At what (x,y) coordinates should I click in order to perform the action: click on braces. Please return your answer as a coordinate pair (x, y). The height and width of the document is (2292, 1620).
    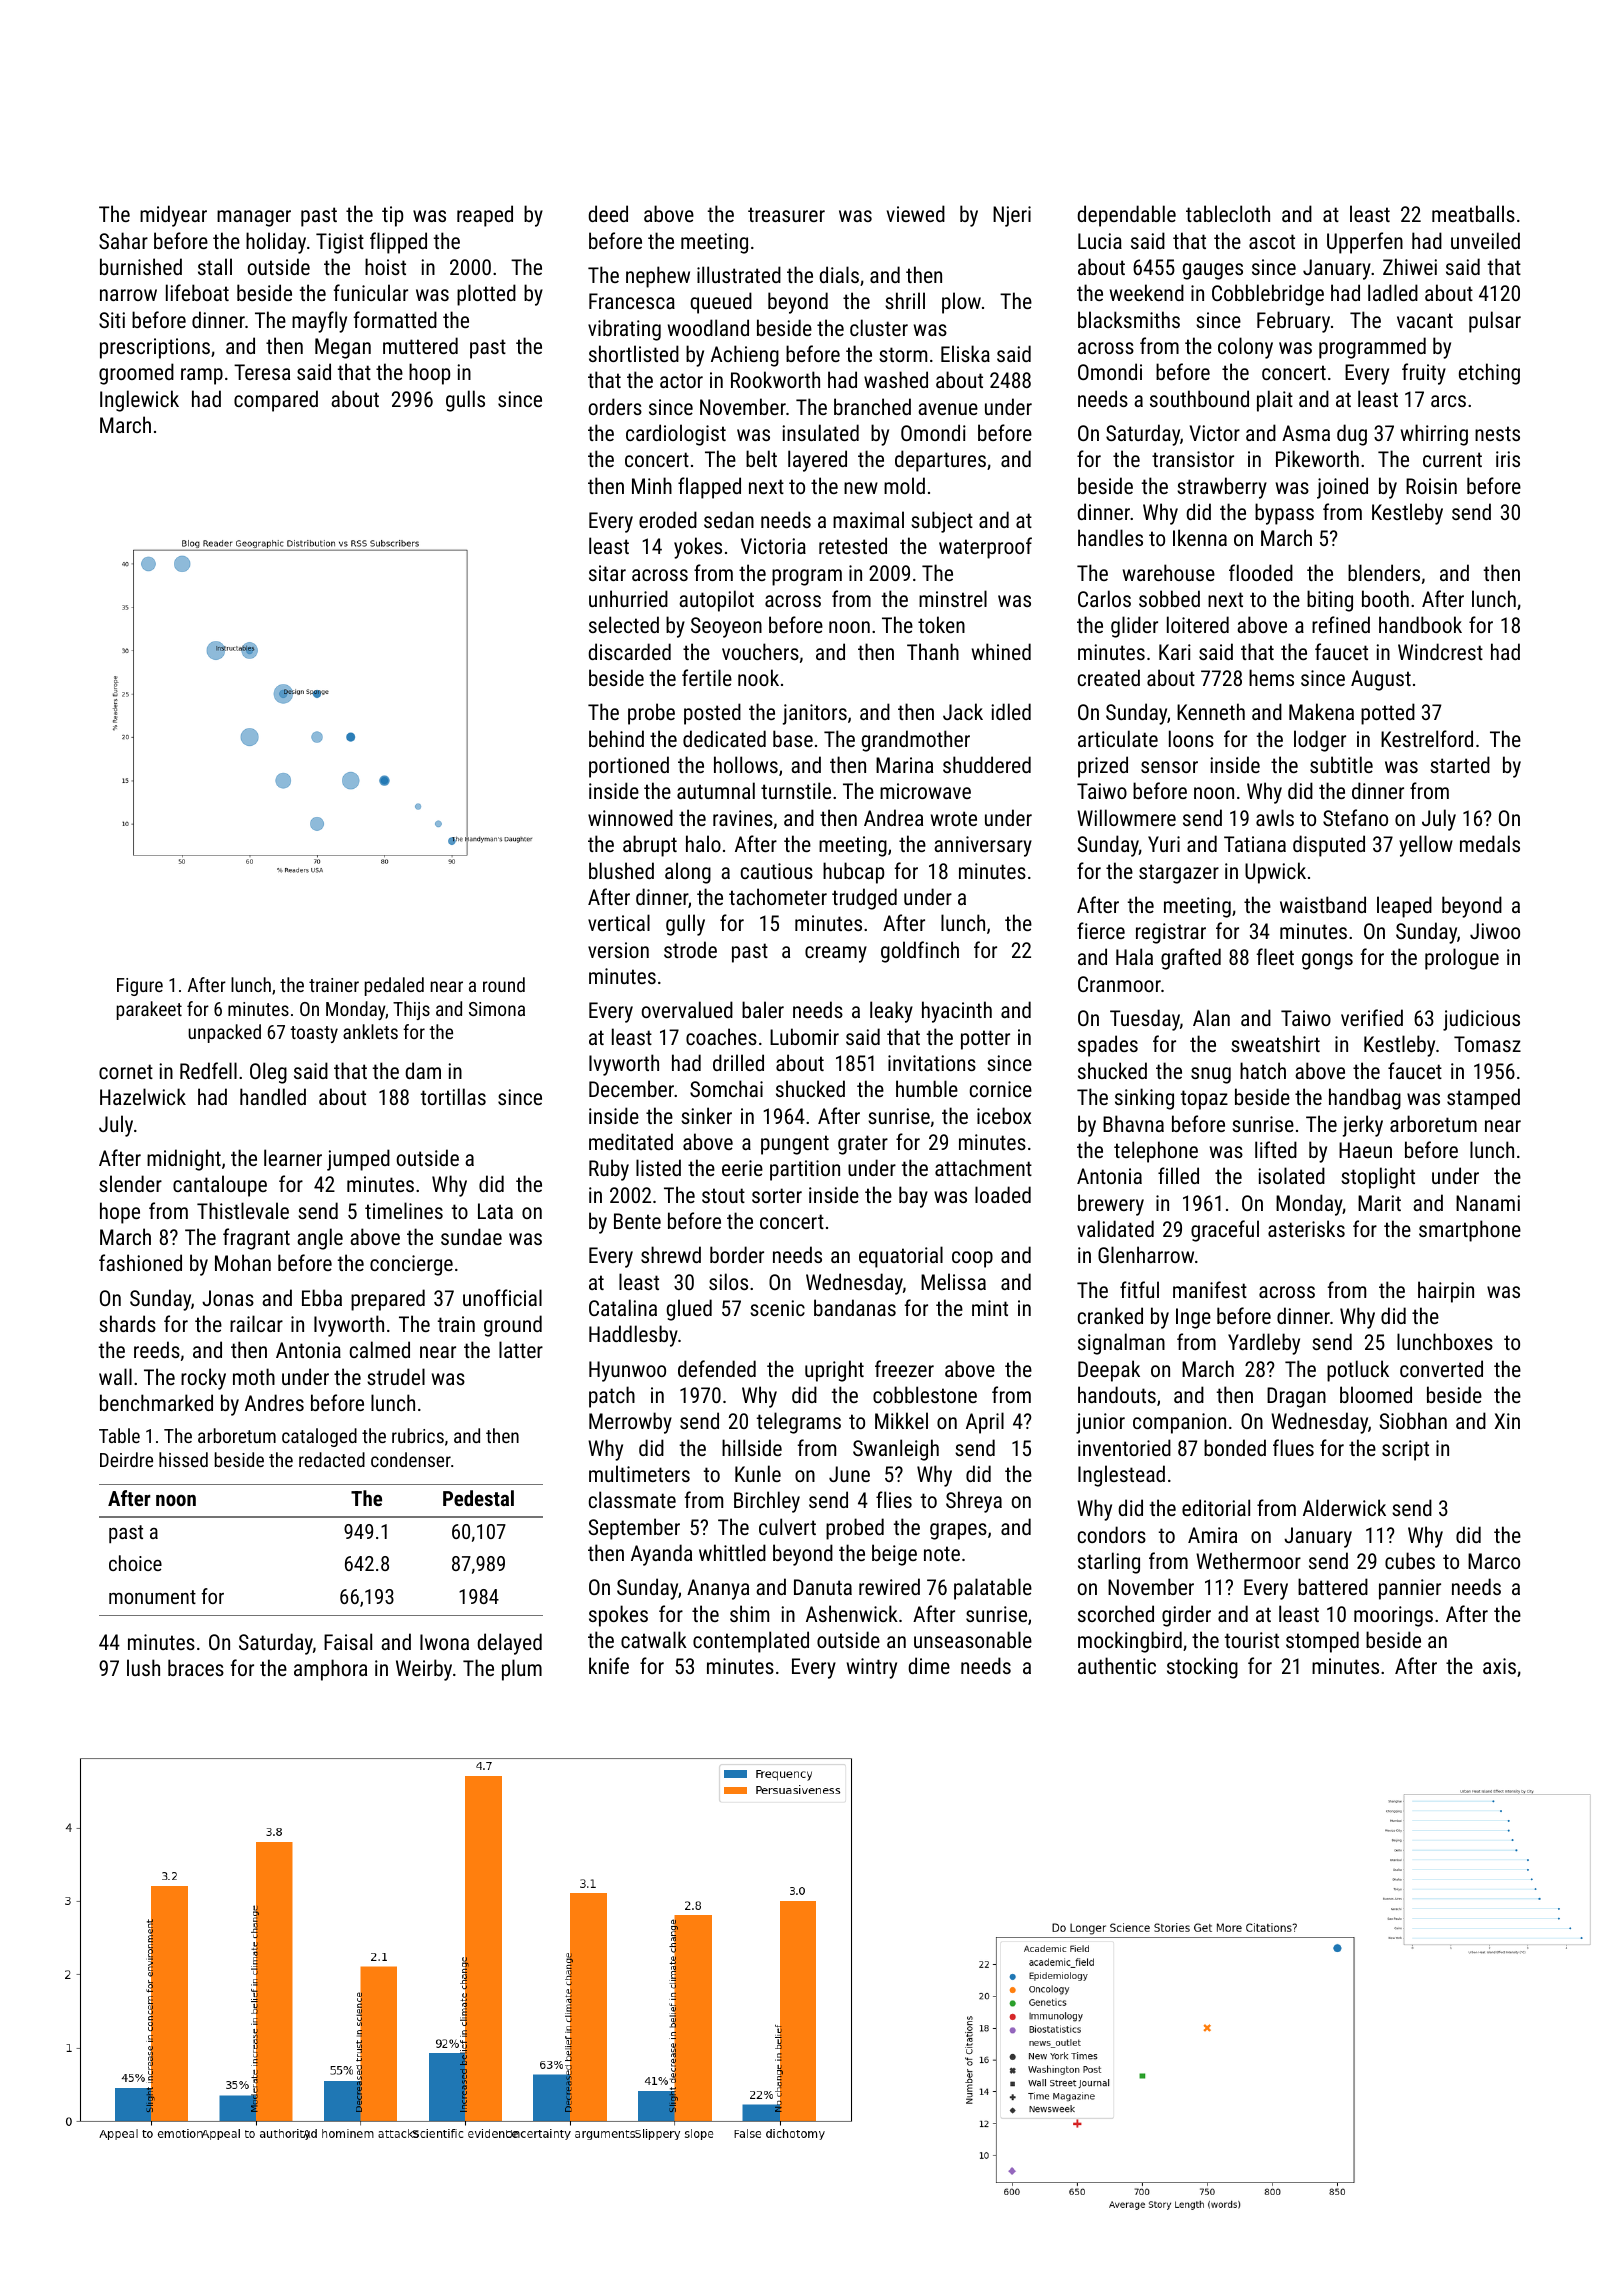
    Looking at the image, I should click on (196, 1667).
